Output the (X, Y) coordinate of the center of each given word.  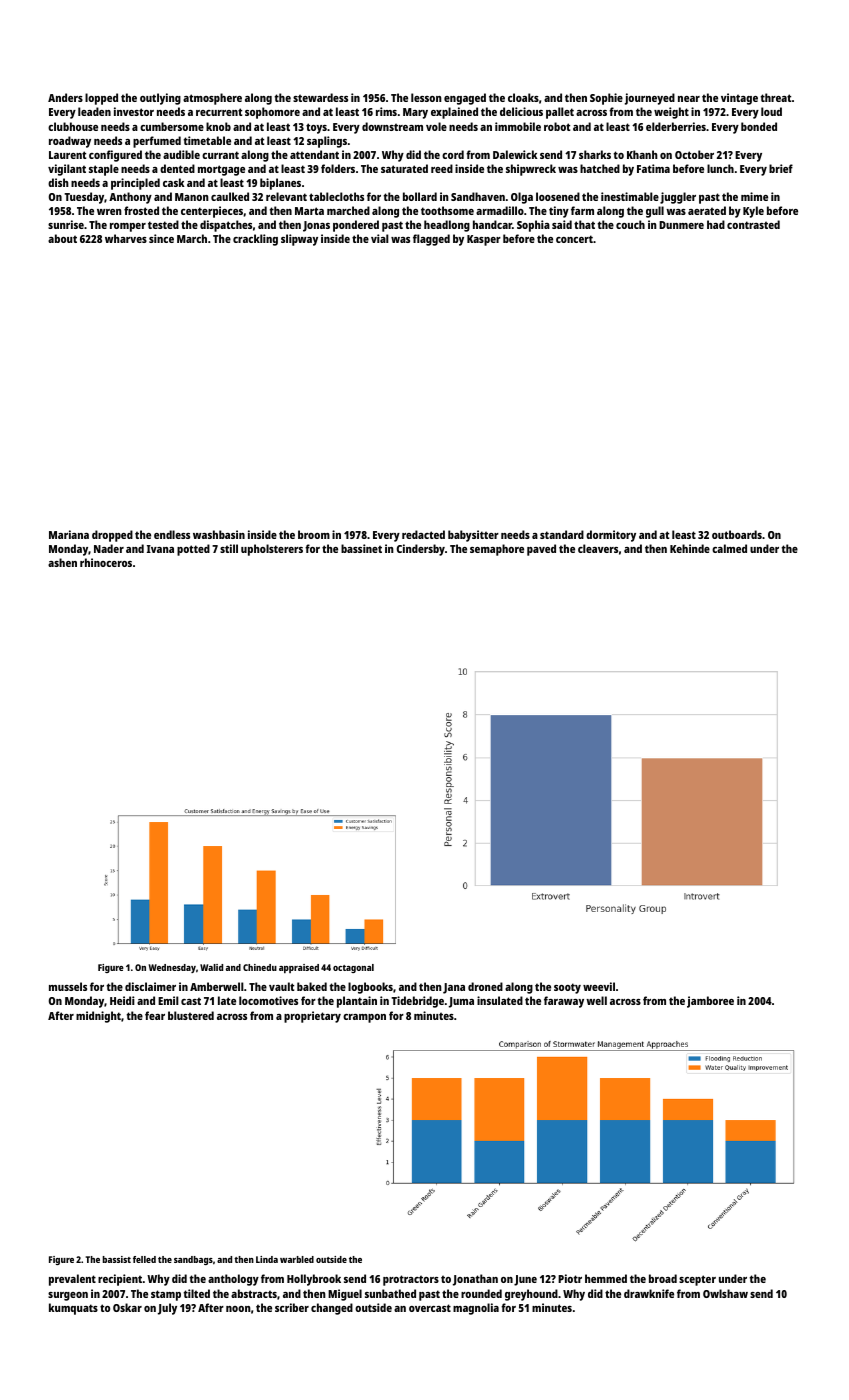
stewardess (320, 97)
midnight (98, 1017)
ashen (62, 562)
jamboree (710, 1002)
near (689, 99)
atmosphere (212, 99)
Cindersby (421, 550)
